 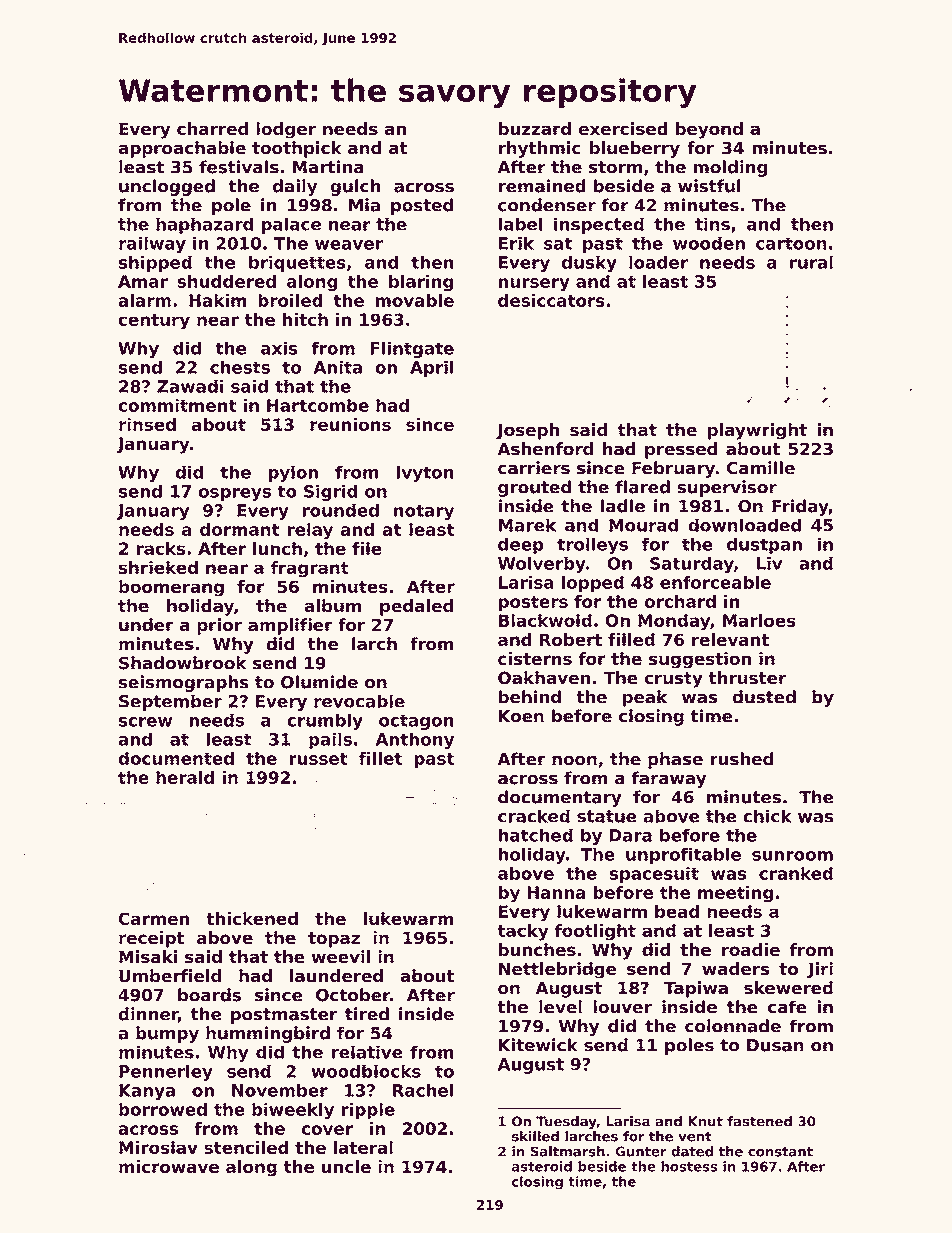 I want to click on charred, so click(x=212, y=129).
